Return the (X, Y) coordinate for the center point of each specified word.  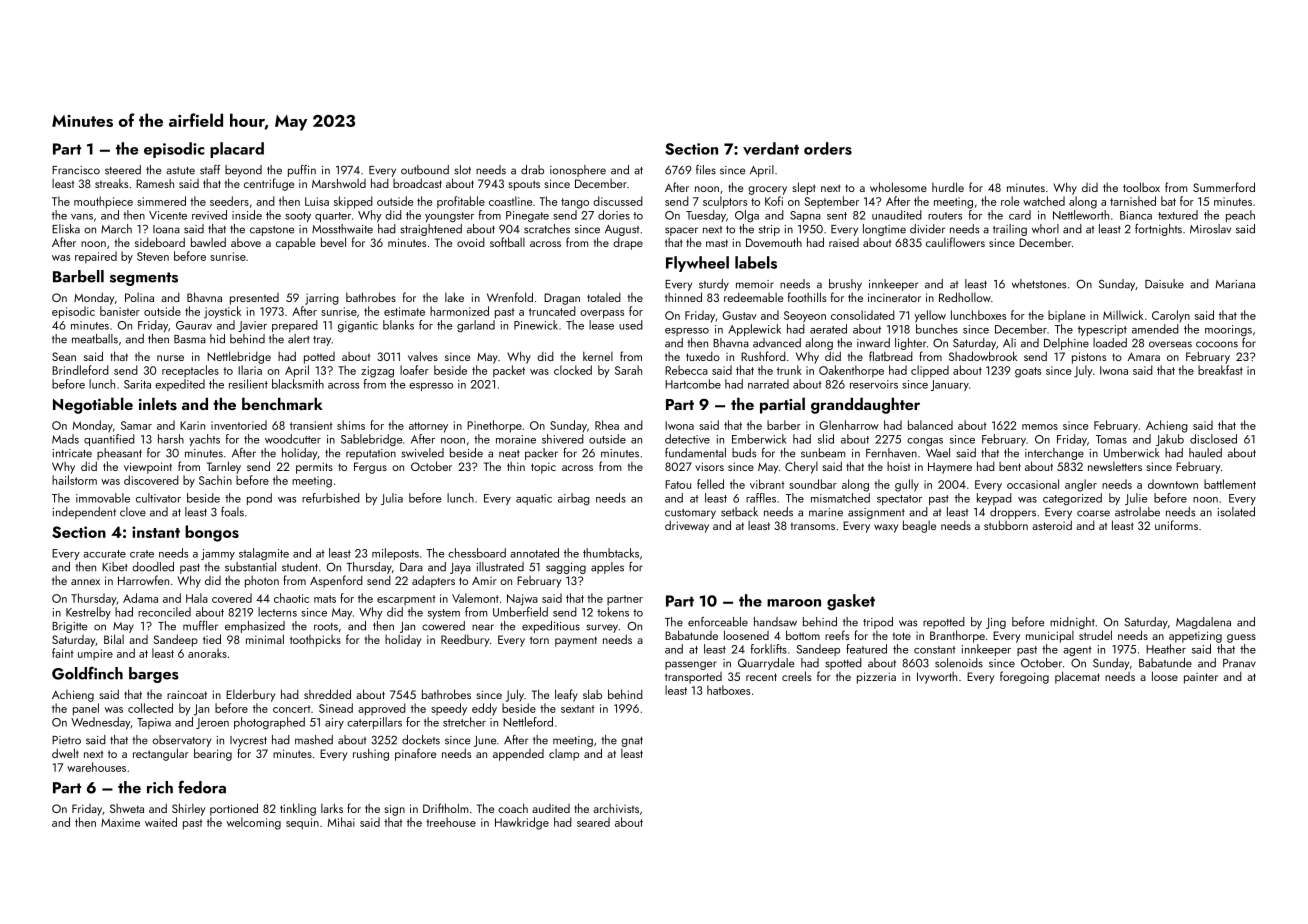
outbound (425, 170)
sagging (566, 568)
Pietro (66, 740)
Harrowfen (143, 580)
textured (1178, 215)
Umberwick (1131, 453)
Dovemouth (774, 242)
